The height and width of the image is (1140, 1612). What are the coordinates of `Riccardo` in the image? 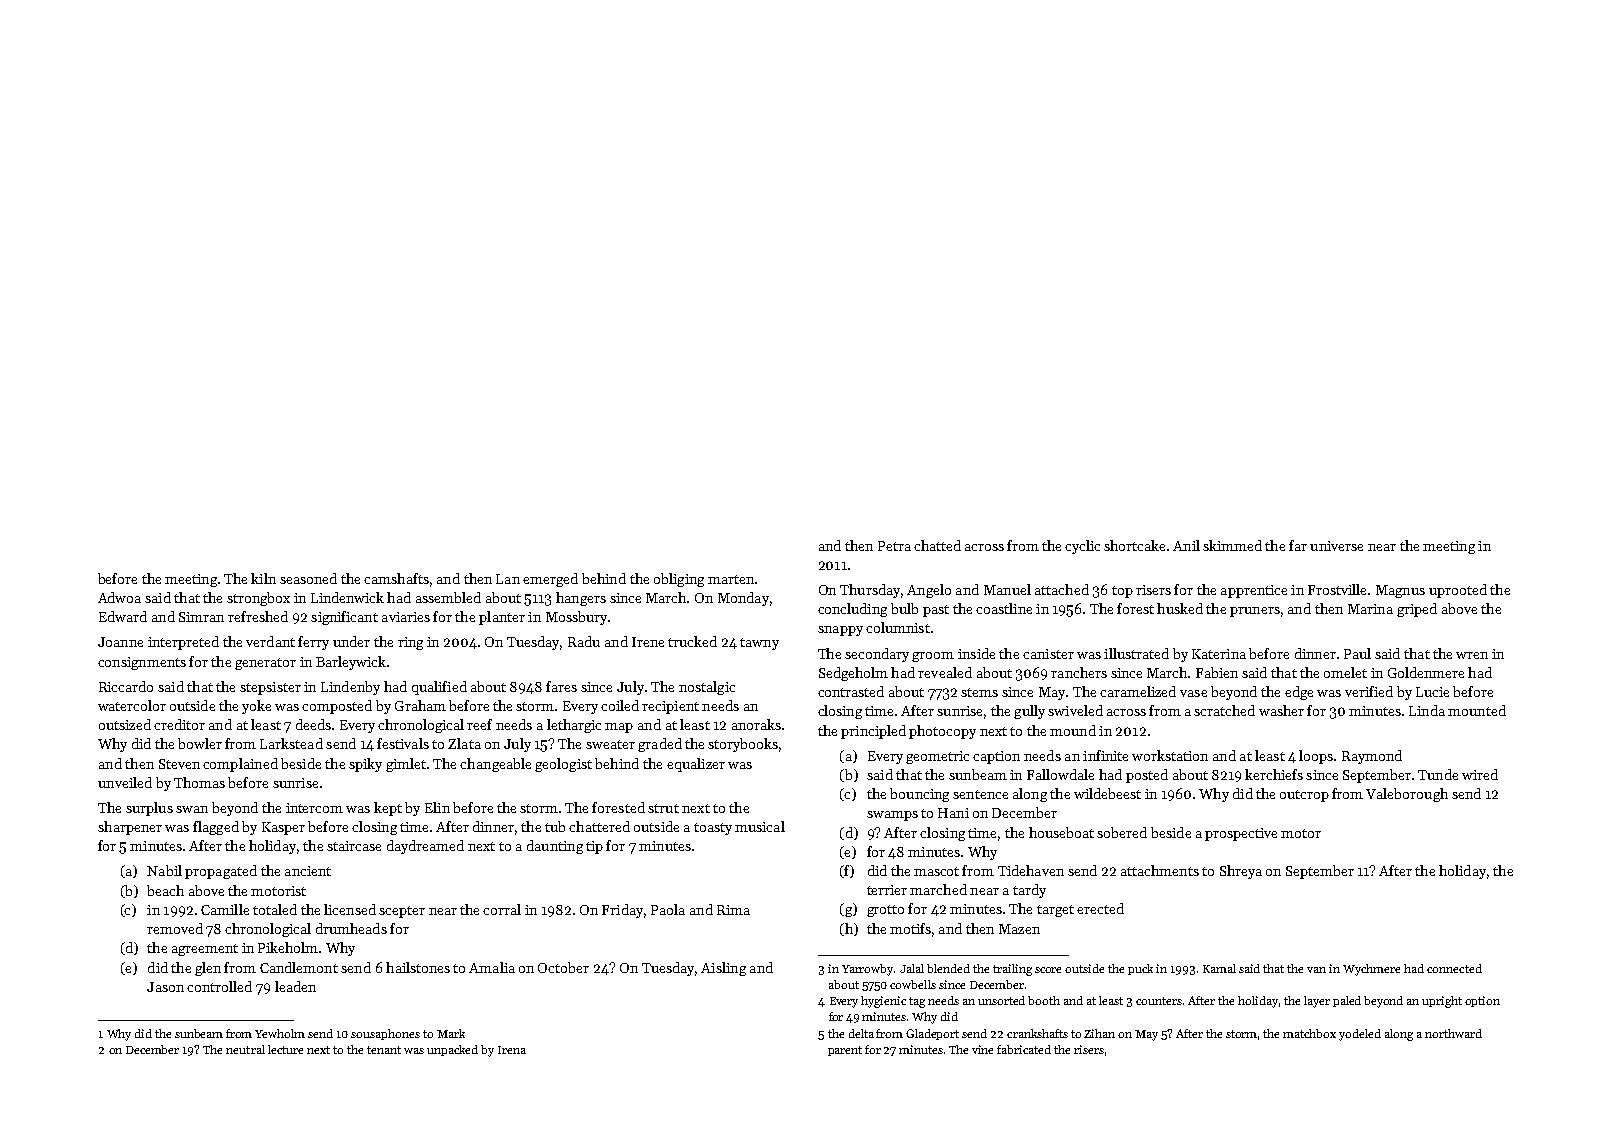 It's located at (126, 686).
